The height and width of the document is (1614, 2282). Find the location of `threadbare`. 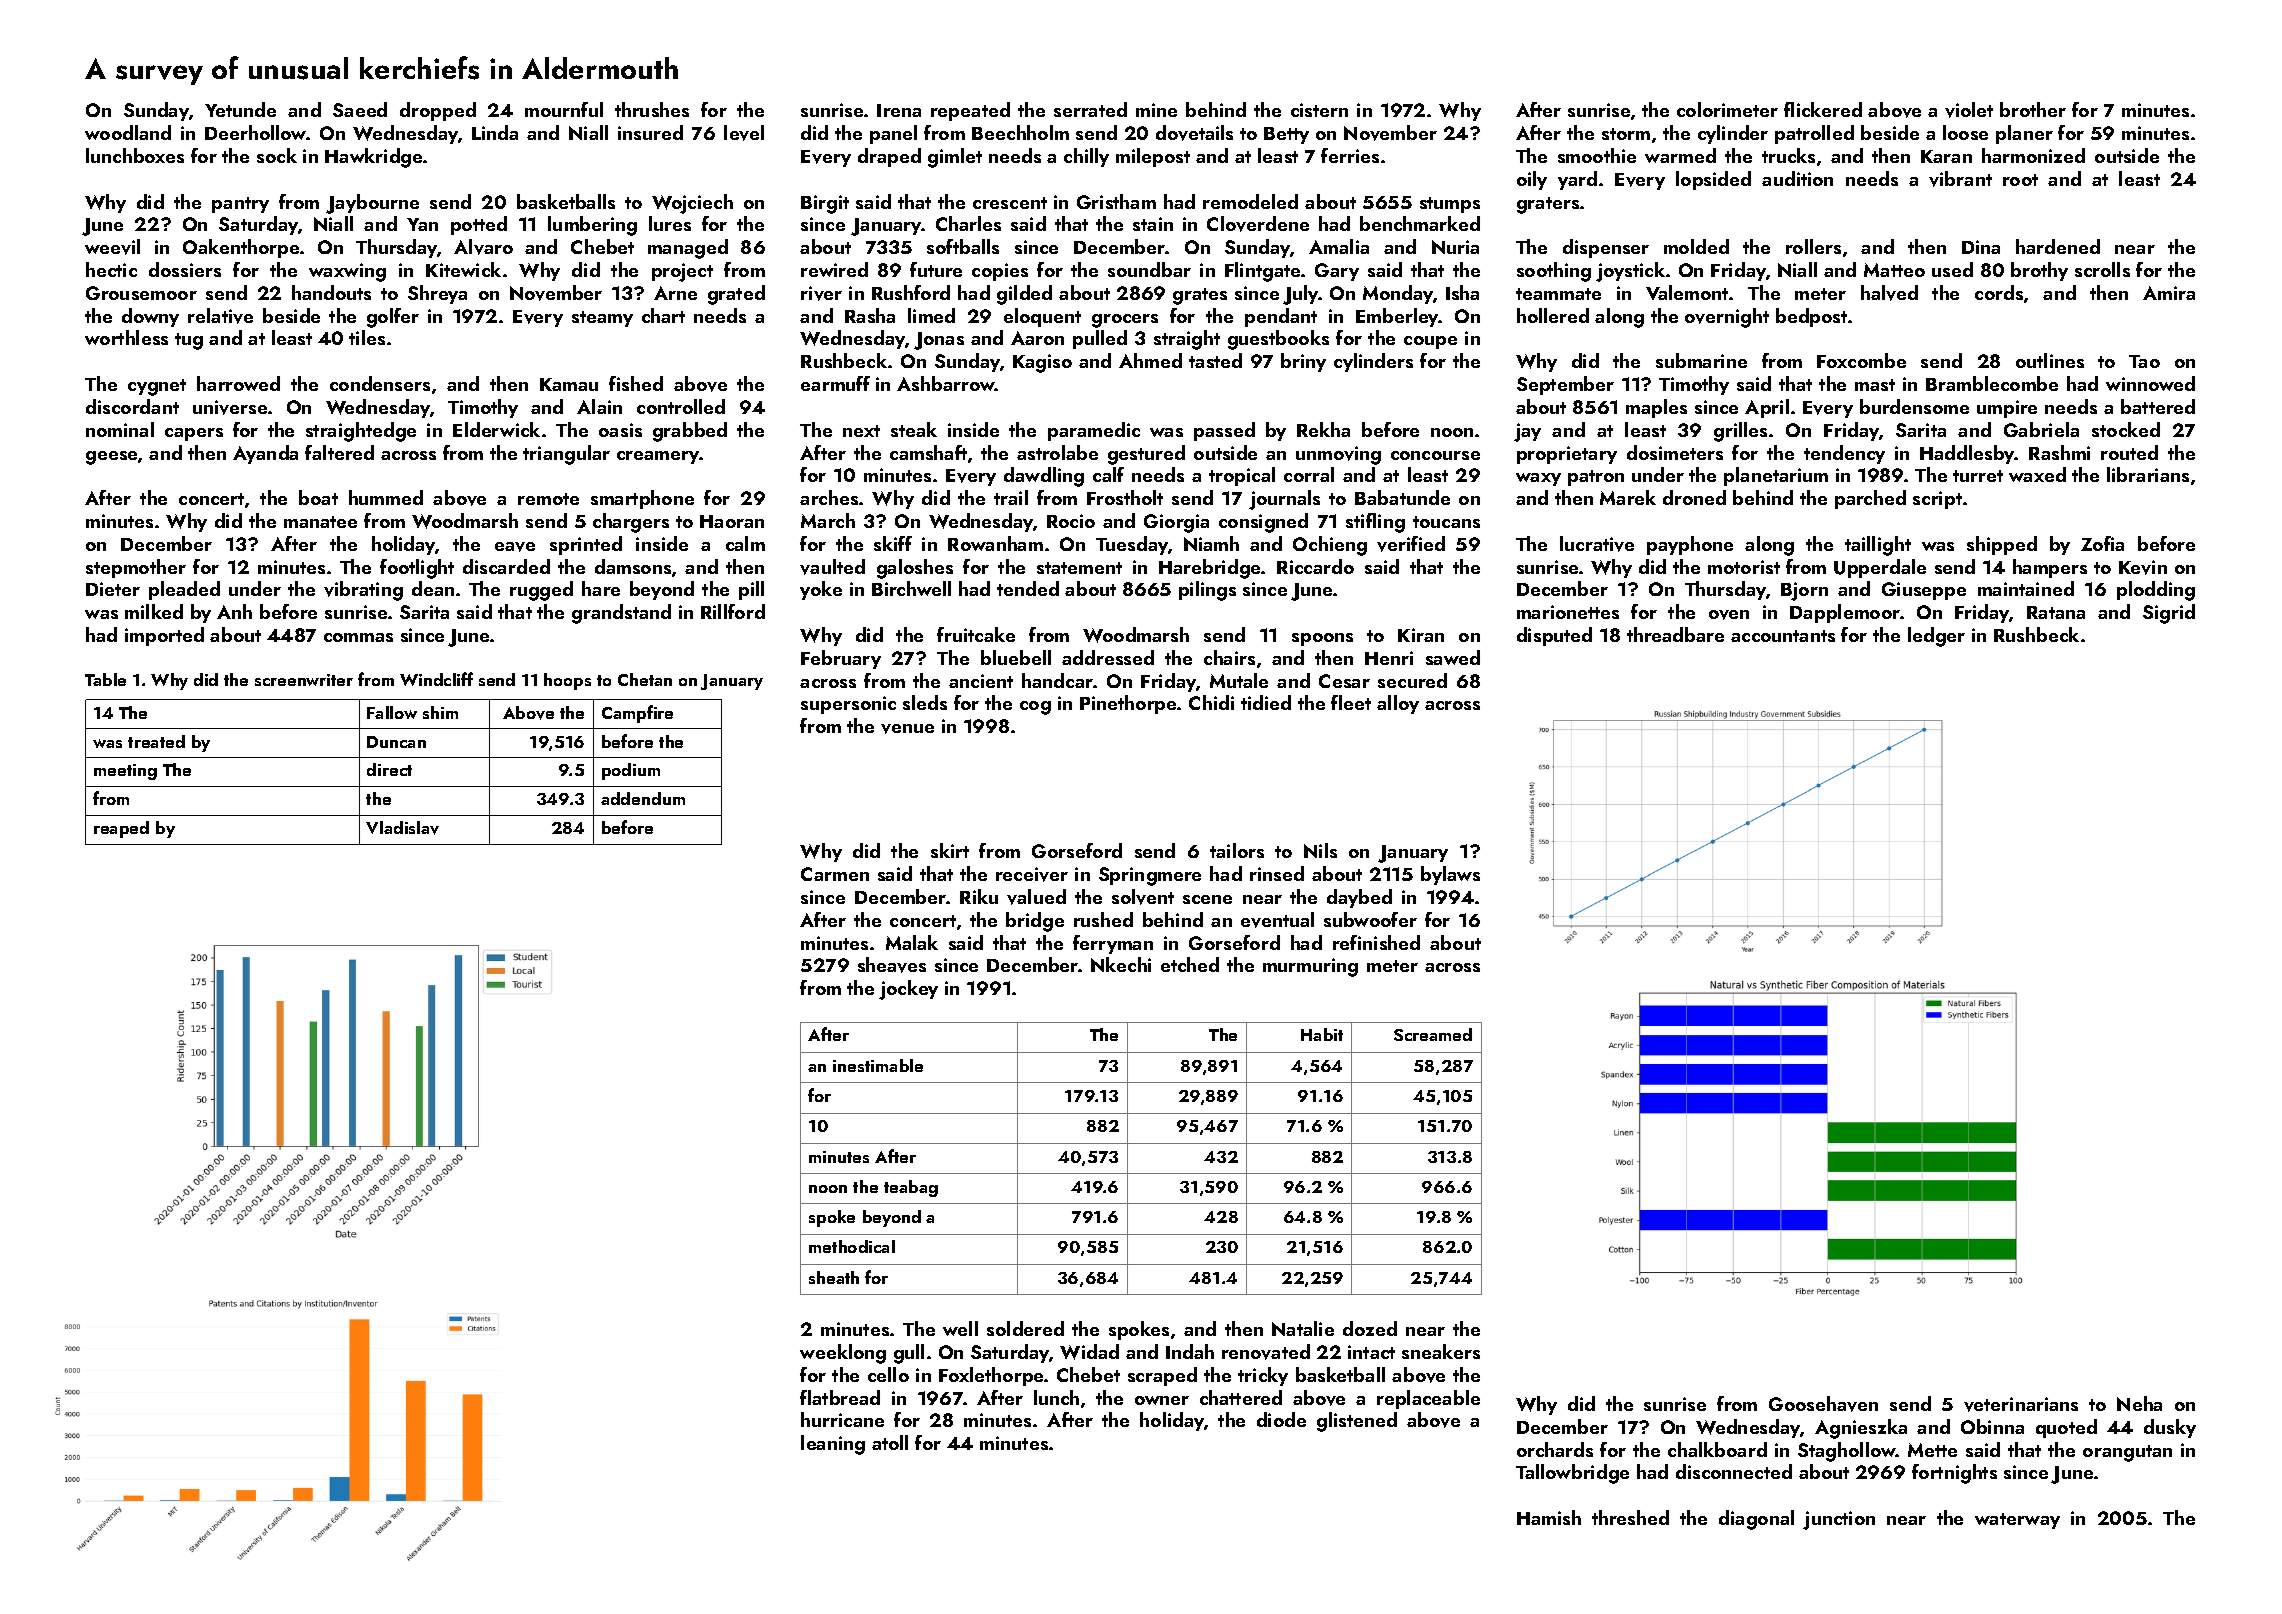

threadbare is located at coordinates (1675, 634).
